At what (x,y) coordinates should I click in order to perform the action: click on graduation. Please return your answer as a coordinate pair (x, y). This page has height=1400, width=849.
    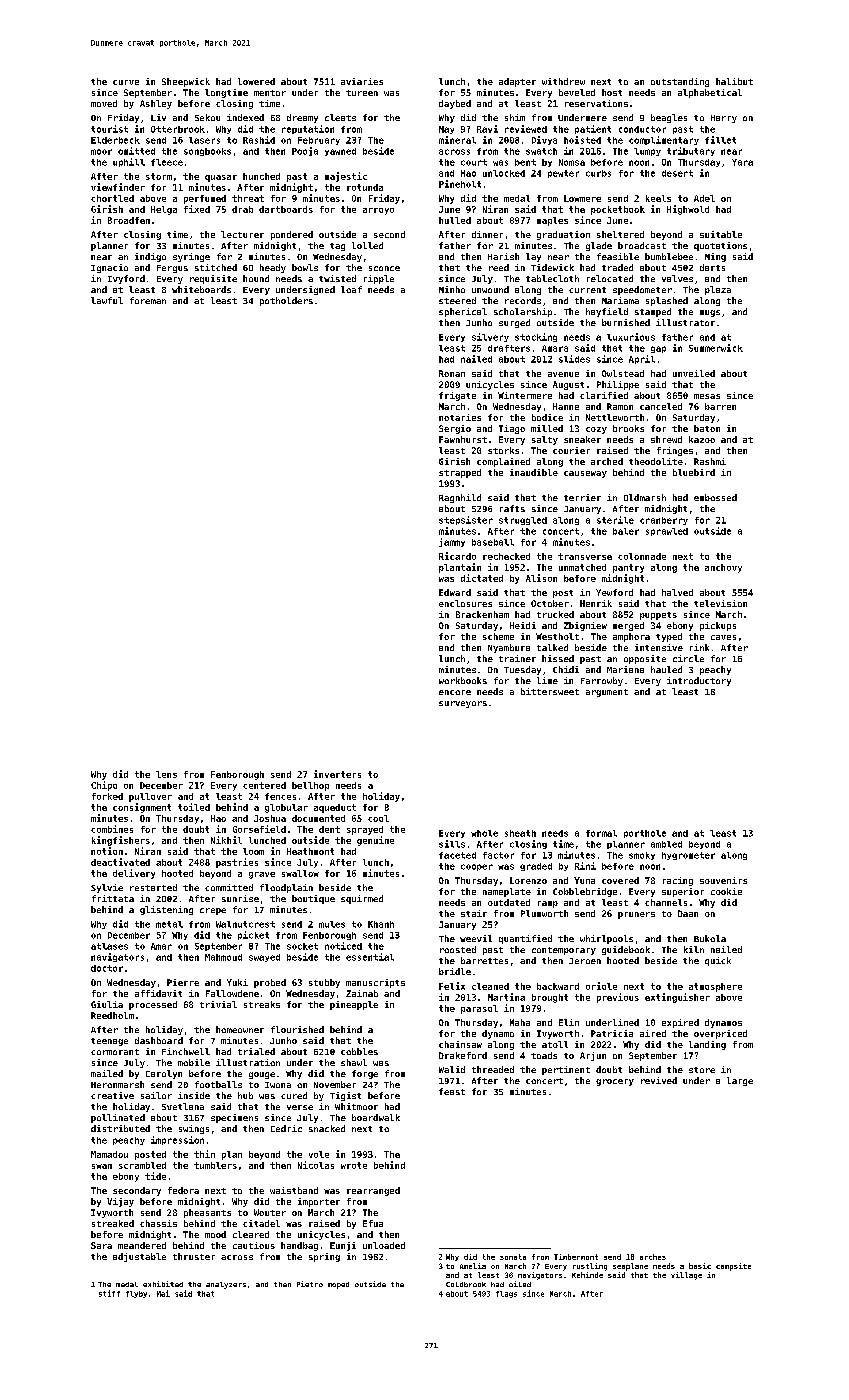
    Looking at the image, I should click on (563, 235).
